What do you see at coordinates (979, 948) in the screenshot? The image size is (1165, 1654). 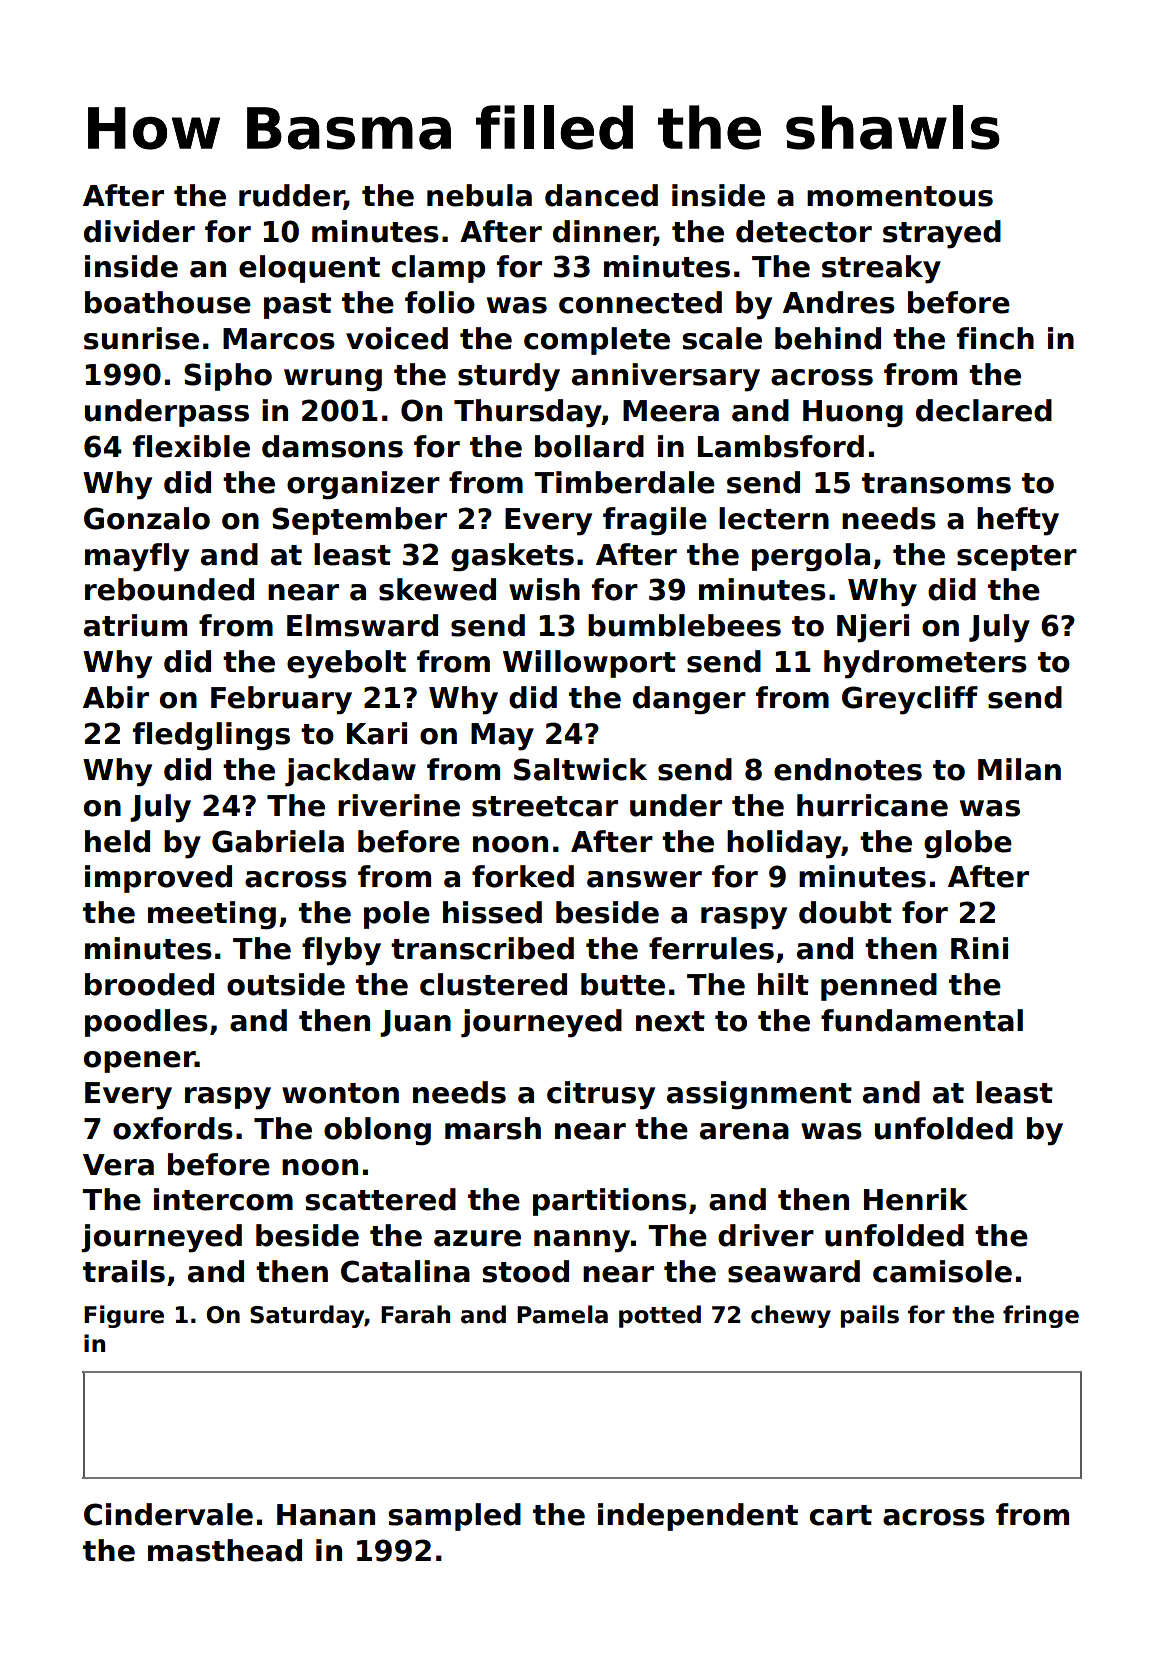 I see `Rini` at bounding box center [979, 948].
